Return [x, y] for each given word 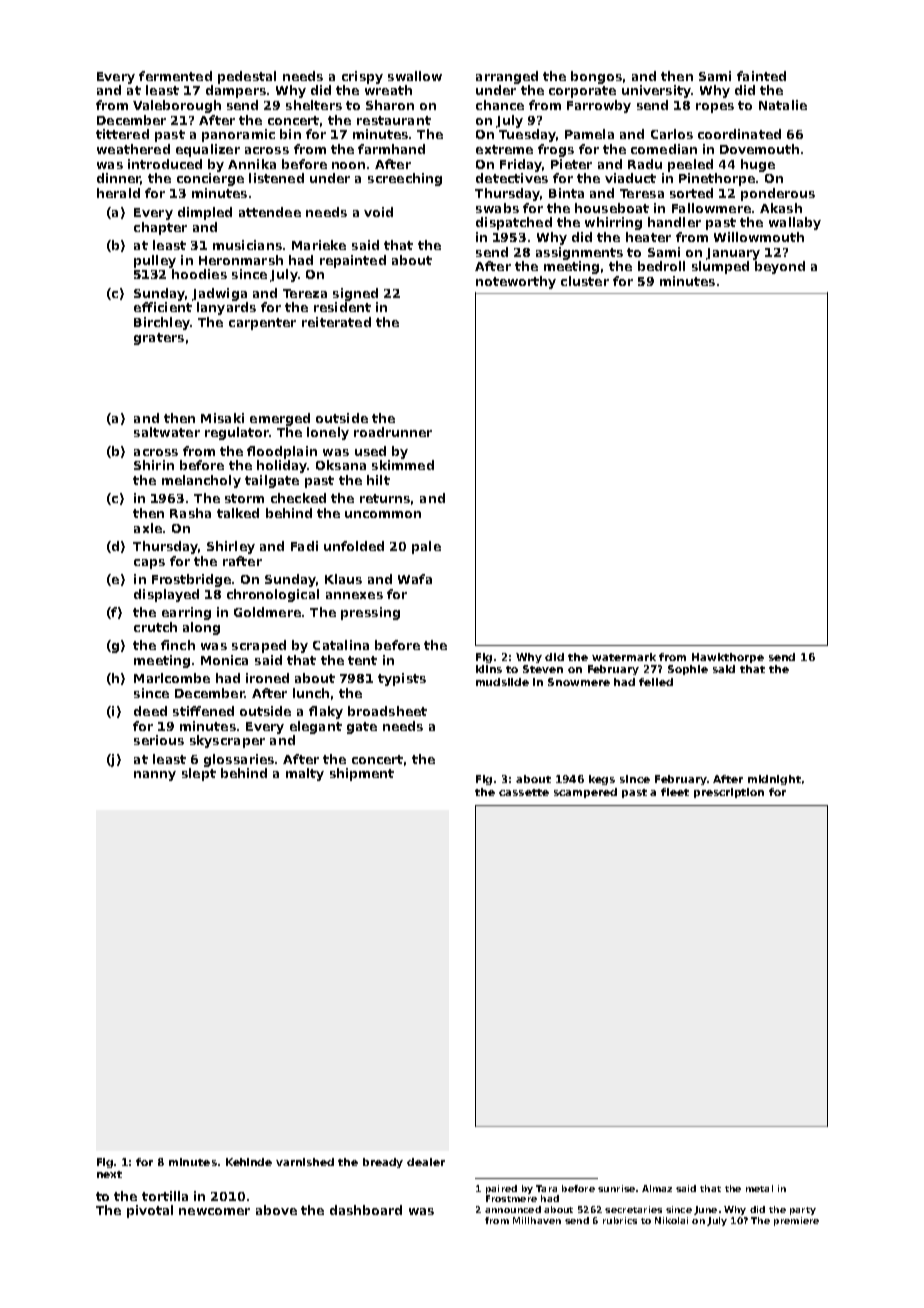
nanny [155, 776]
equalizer [208, 150]
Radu [645, 164]
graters [159, 339]
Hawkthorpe [728, 658]
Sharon [390, 105]
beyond [780, 267]
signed [355, 294]
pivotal [150, 1211]
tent [362, 660]
